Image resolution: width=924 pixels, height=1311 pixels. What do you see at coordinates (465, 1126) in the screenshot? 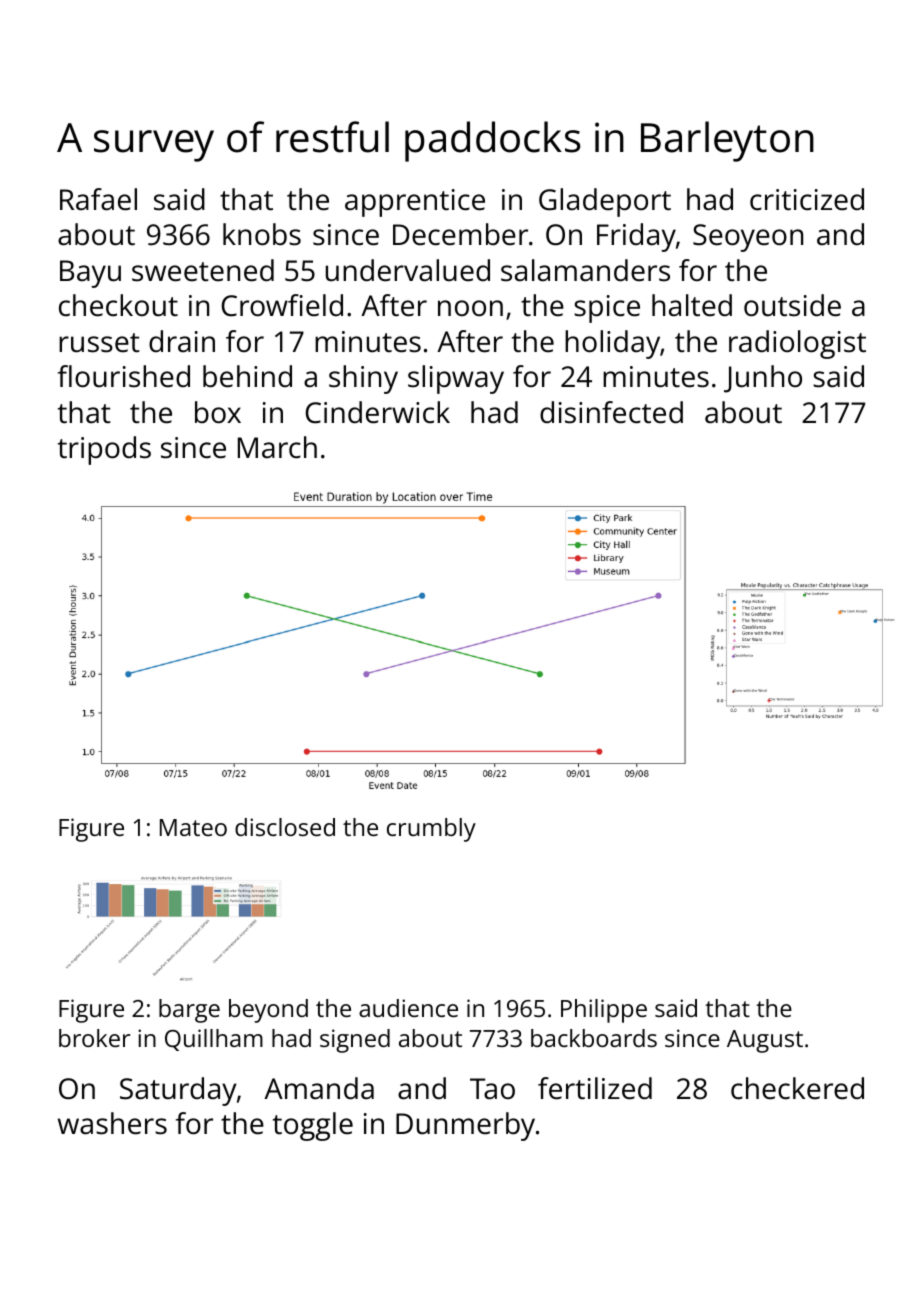
I see `Dunmerby` at bounding box center [465, 1126].
